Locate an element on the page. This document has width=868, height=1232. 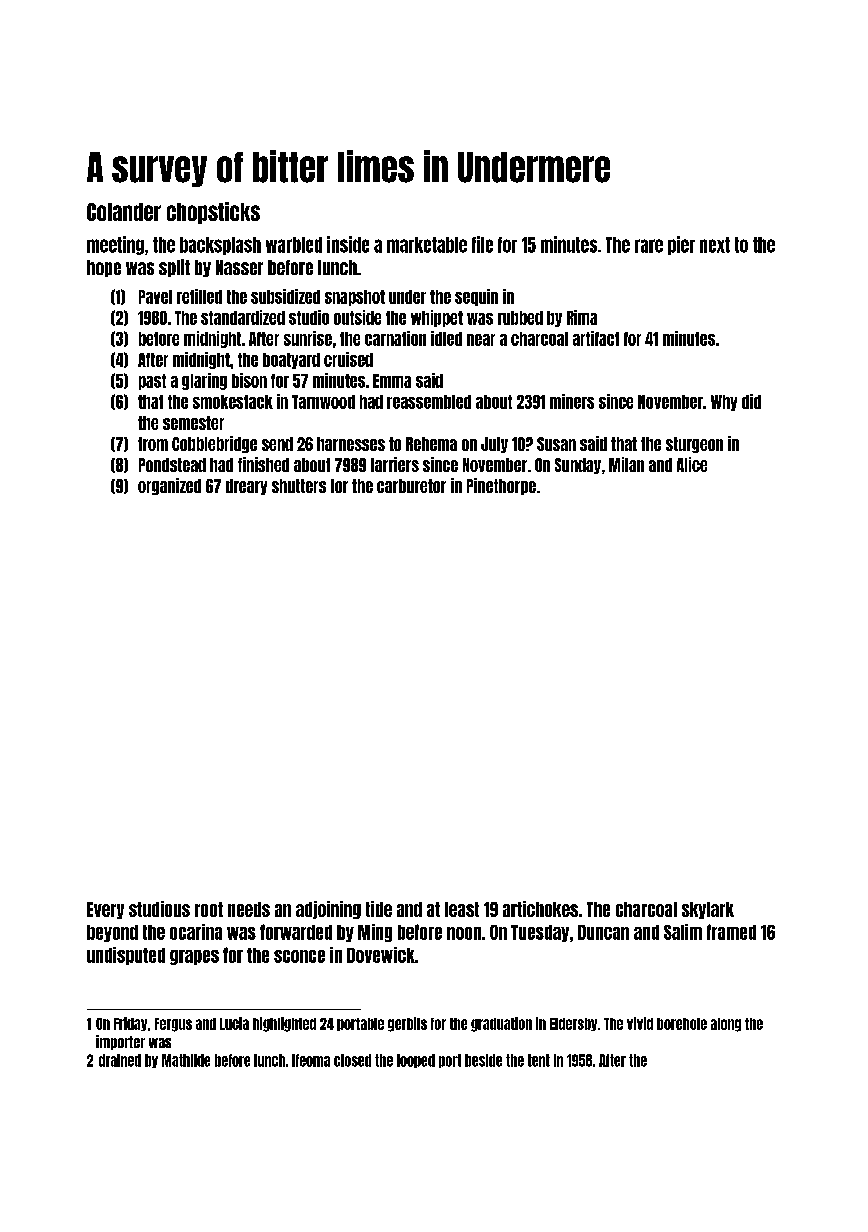
Fergus is located at coordinates (173, 1025).
